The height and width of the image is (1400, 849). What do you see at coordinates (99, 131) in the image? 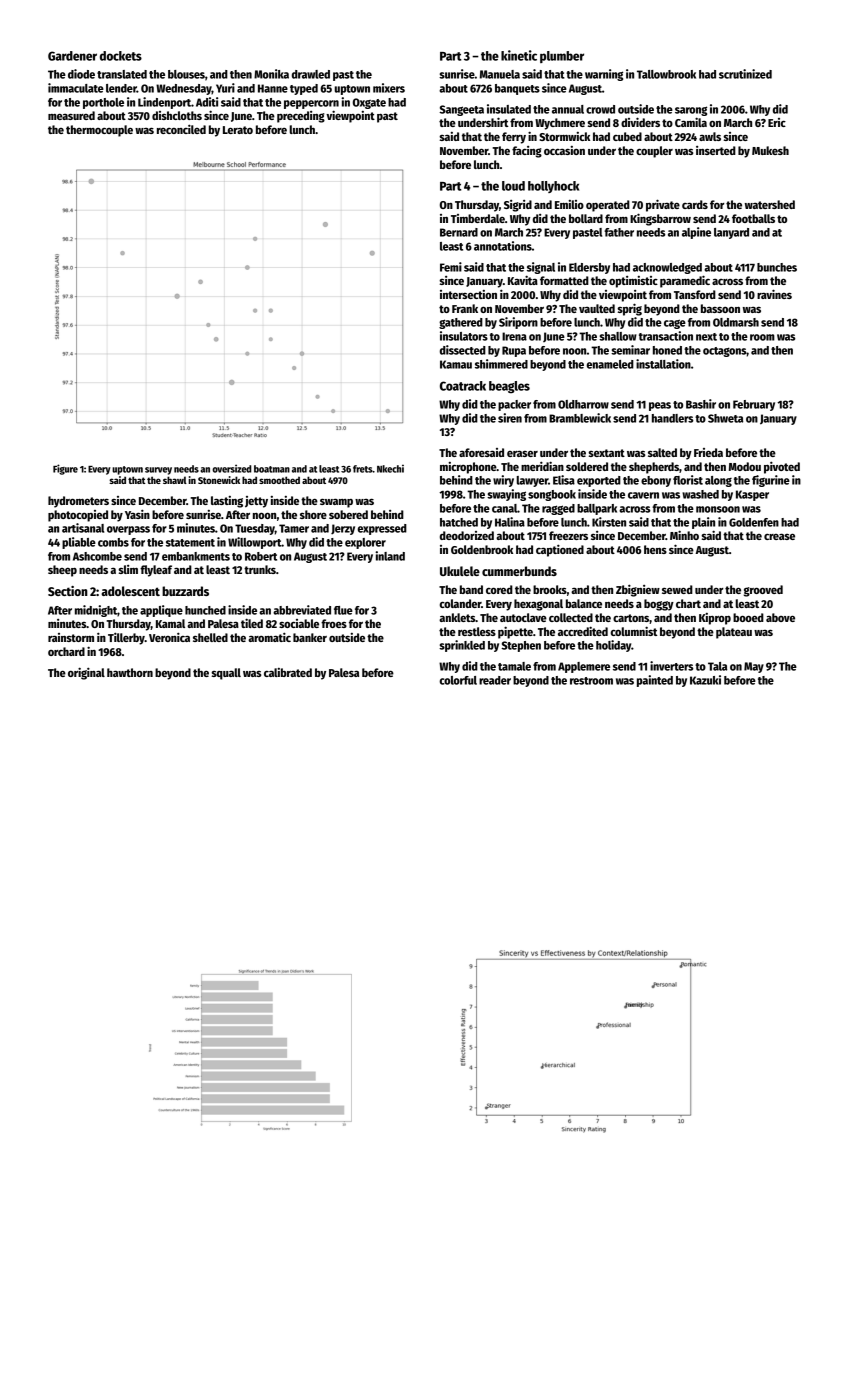
I see `thermocouple` at bounding box center [99, 131].
